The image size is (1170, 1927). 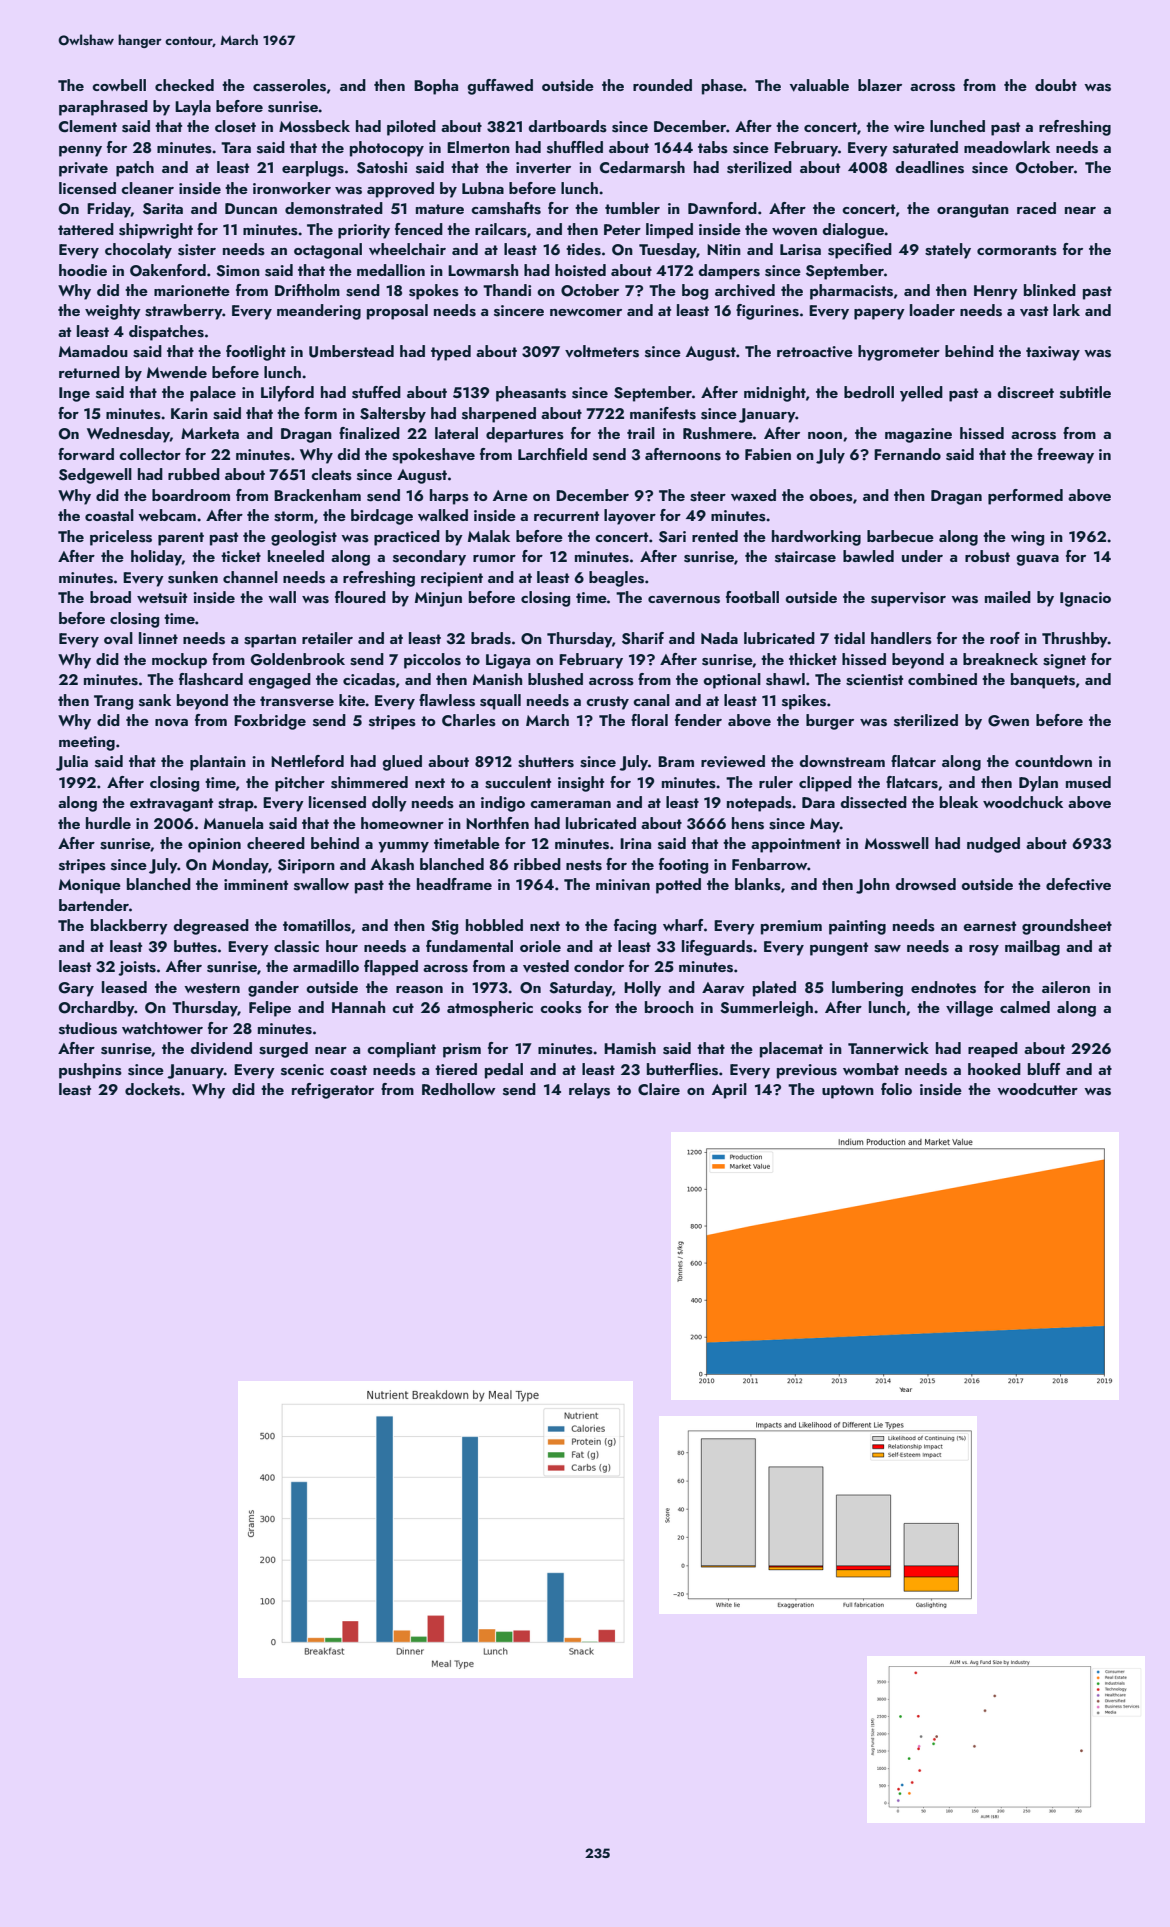 What do you see at coordinates (853, 231) in the page?
I see `dialogue` at bounding box center [853, 231].
